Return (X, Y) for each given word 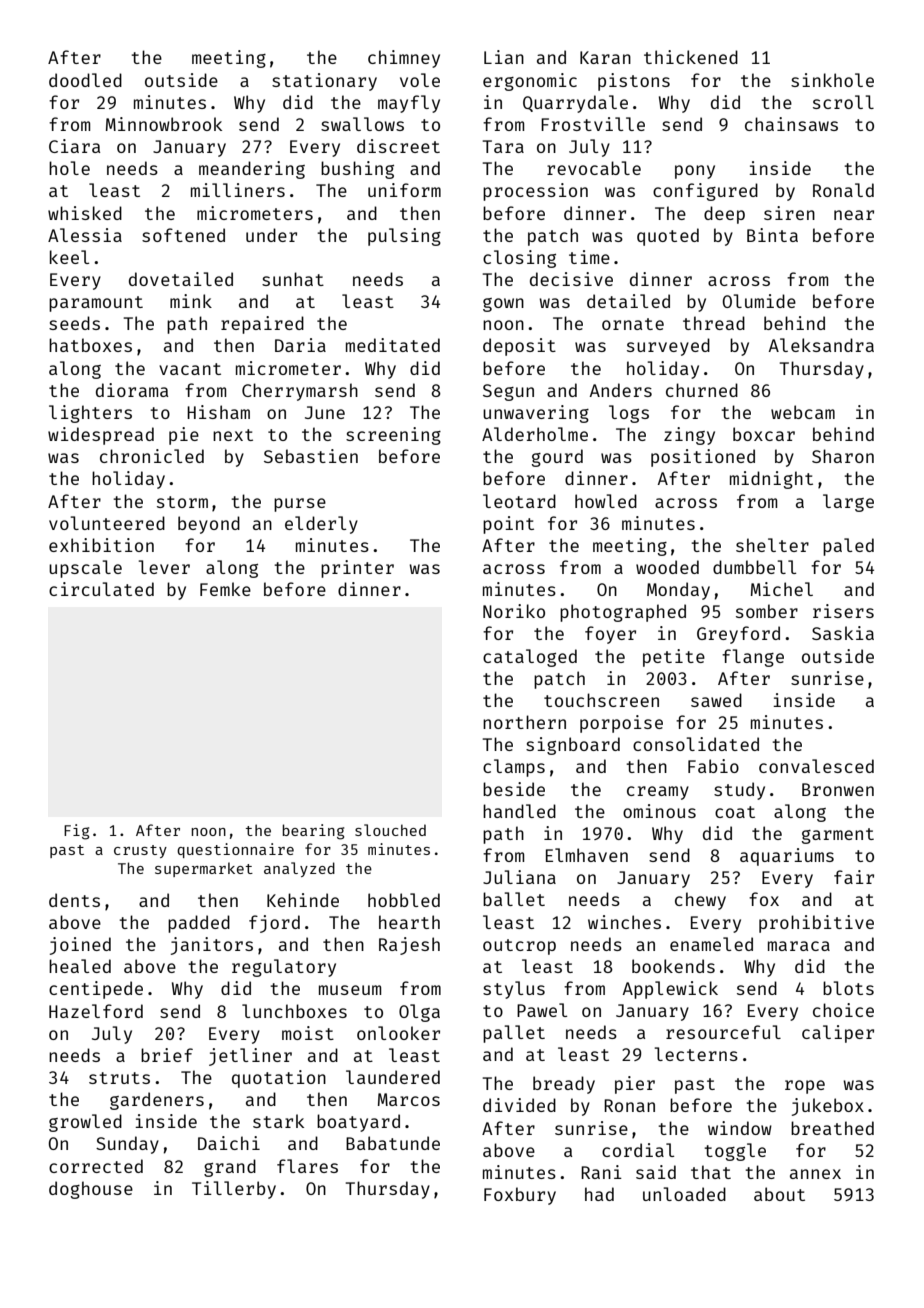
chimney (404, 59)
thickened (691, 57)
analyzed (299, 869)
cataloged (530, 658)
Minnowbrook (164, 124)
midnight (771, 480)
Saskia (843, 633)
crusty (140, 851)
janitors (212, 946)
